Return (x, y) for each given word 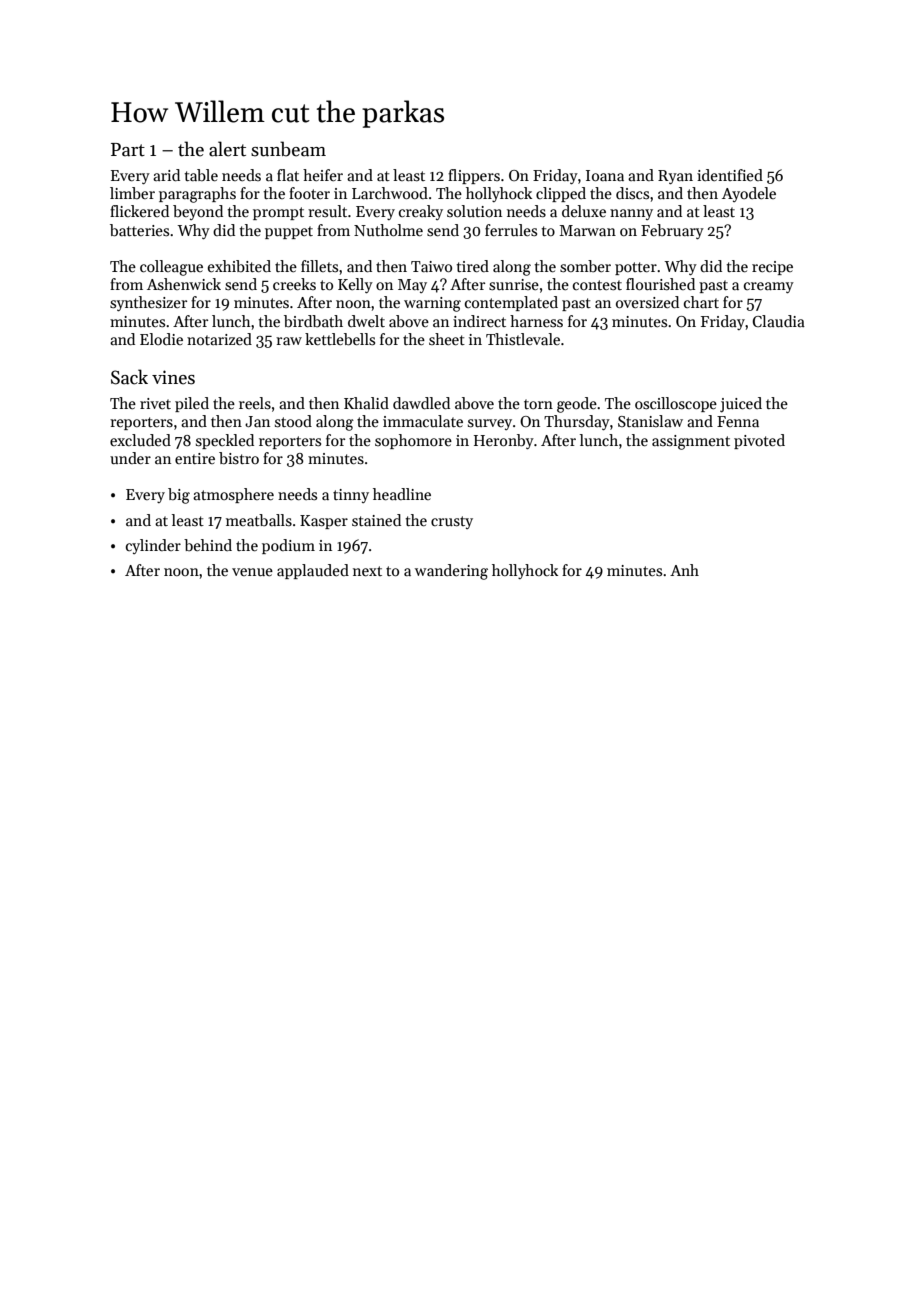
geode (577, 405)
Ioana (605, 175)
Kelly (355, 285)
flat (288, 175)
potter (636, 268)
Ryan (675, 177)
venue (252, 572)
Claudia (778, 321)
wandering (451, 572)
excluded (140, 440)
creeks (294, 284)
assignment (691, 442)
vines (173, 377)
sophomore (413, 441)
